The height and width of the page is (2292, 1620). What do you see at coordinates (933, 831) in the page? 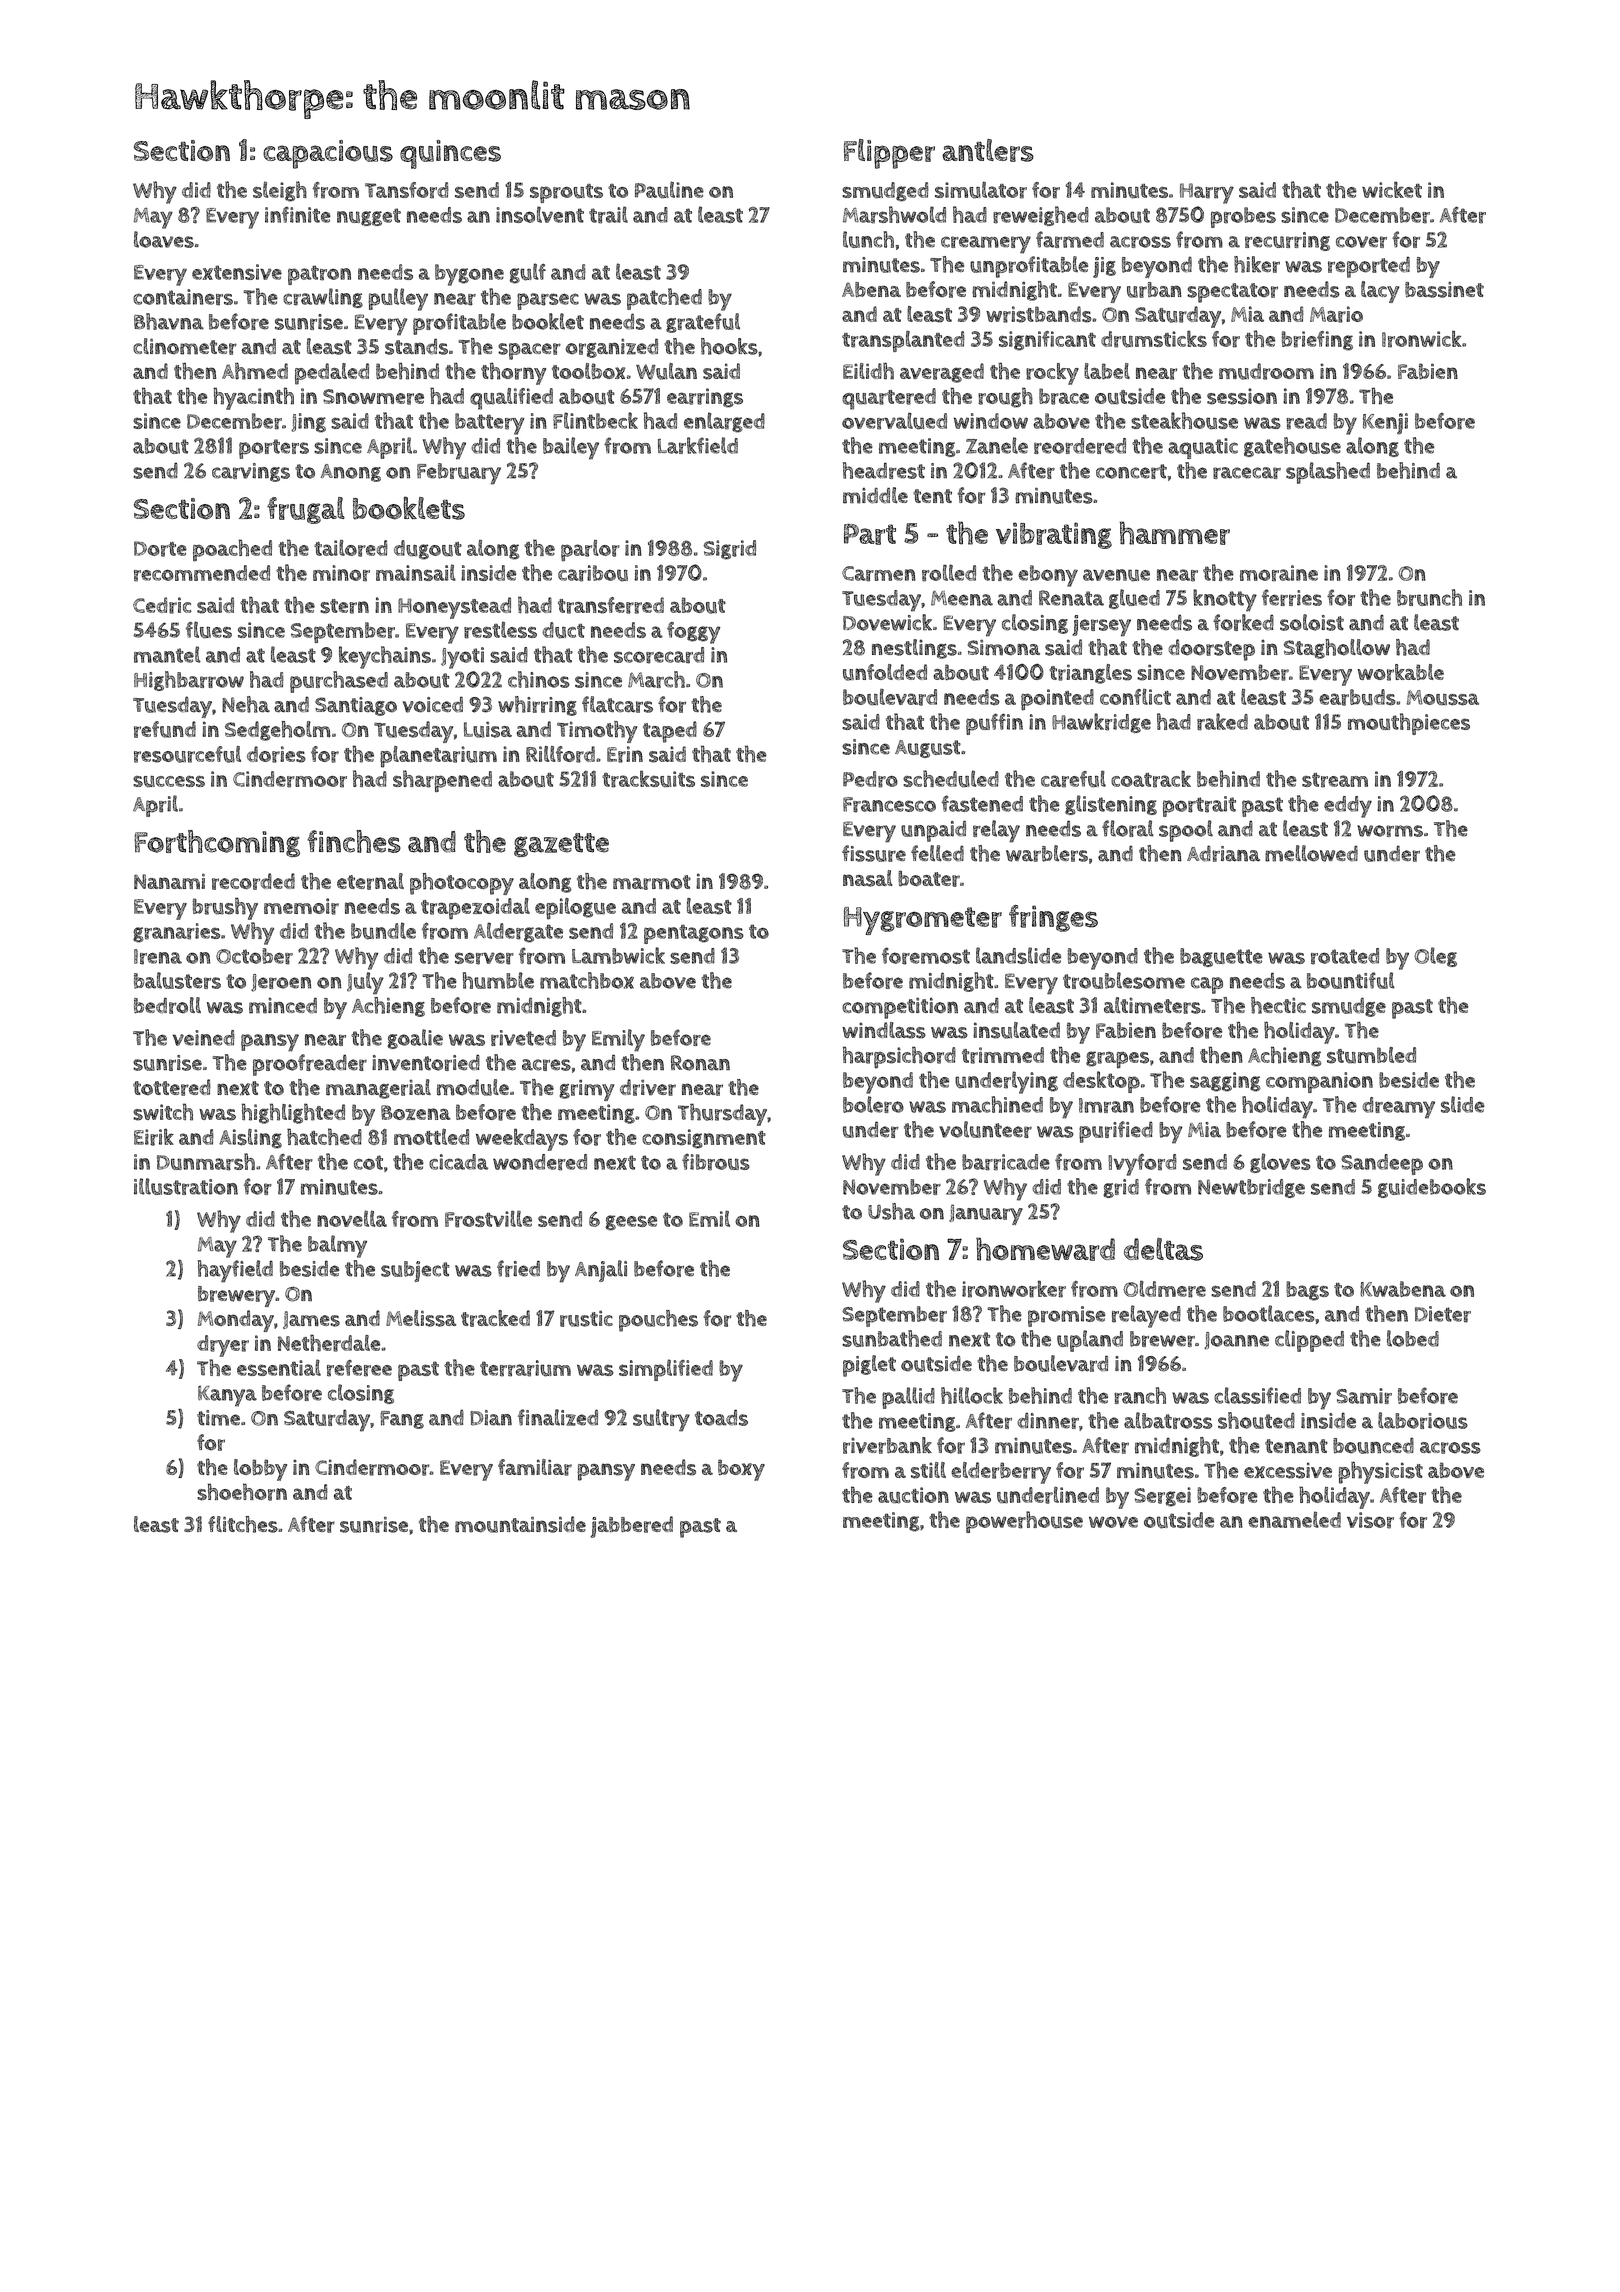
I see `unpaid` at bounding box center [933, 831].
